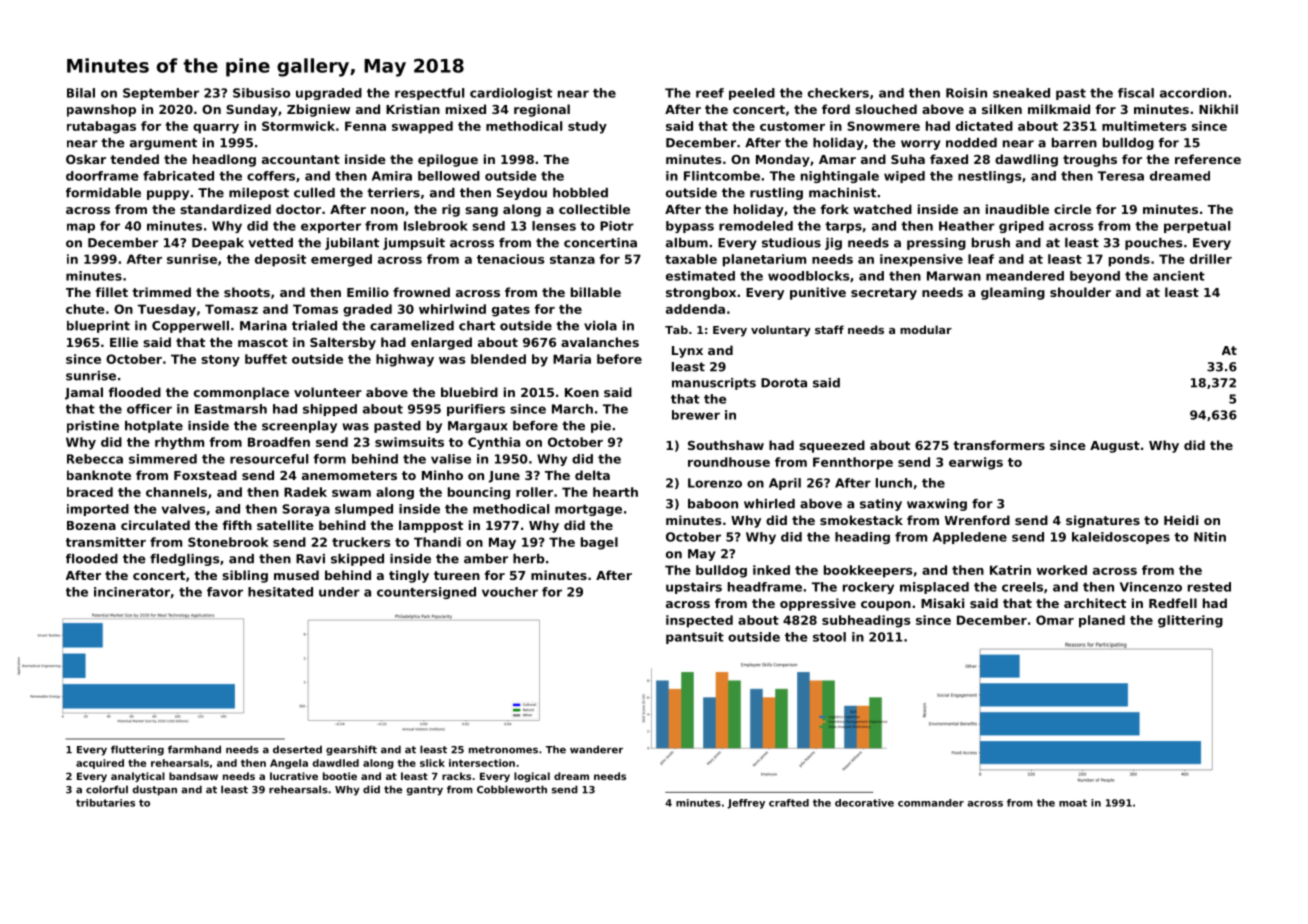  Describe the element at coordinates (478, 427) in the image. I see `Margaux` at that location.
